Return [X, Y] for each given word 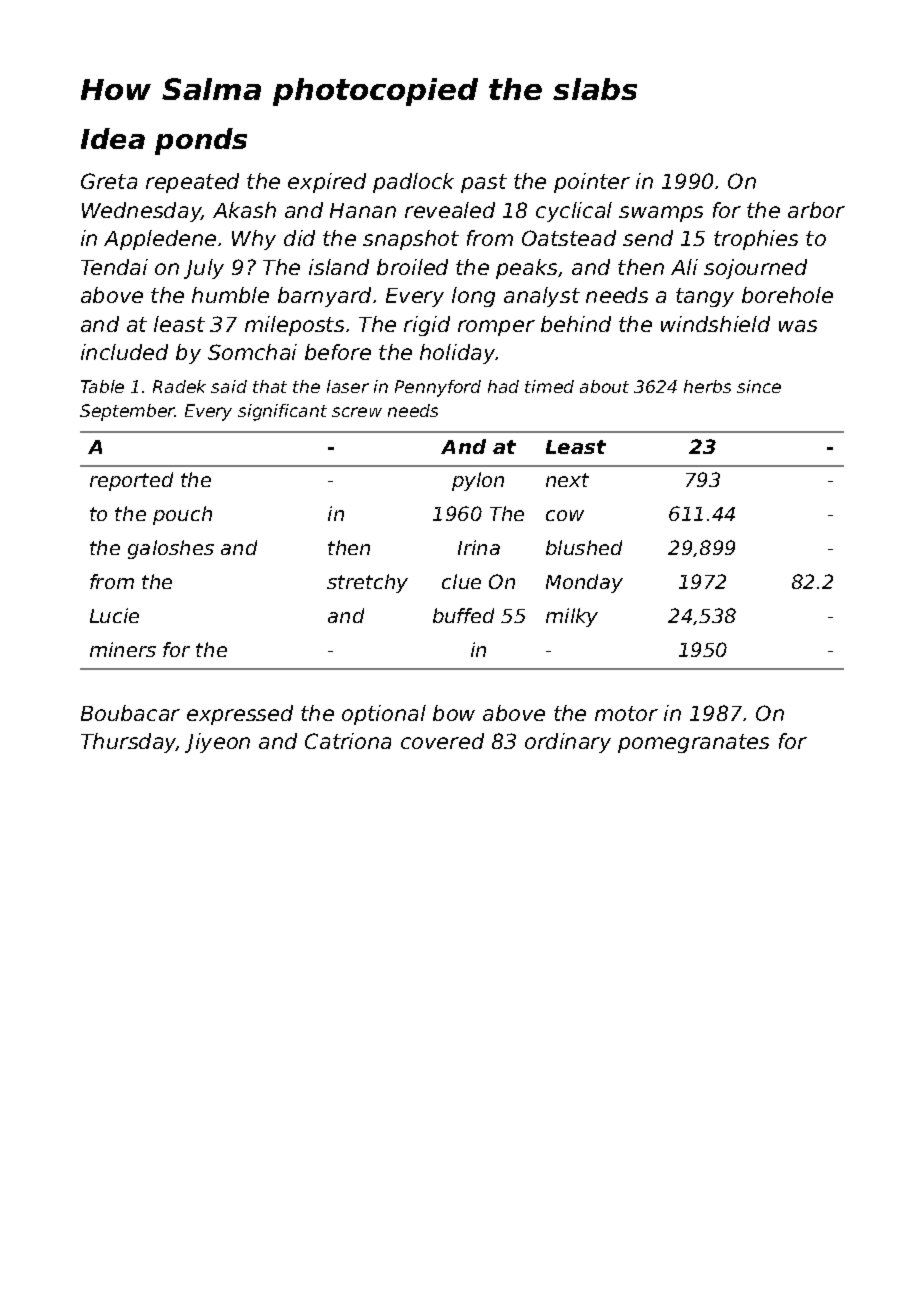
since [759, 386]
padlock [413, 183]
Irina [479, 547]
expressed [240, 715]
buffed [463, 615]
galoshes [171, 549]
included [124, 352]
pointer [592, 183]
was [798, 326]
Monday [584, 583]
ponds [201, 141]
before [338, 352]
